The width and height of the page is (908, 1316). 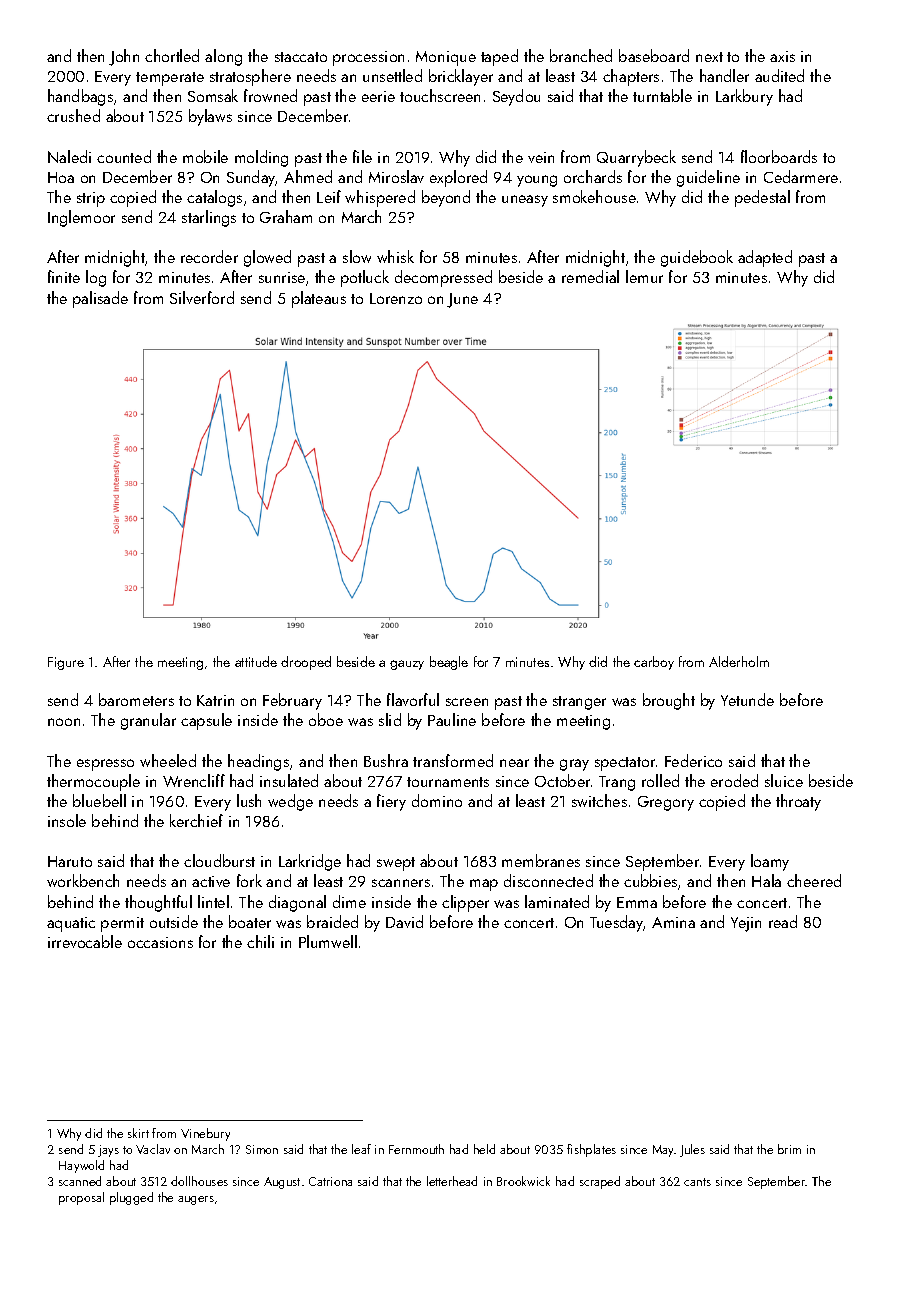 I want to click on barometers, so click(x=136, y=699).
